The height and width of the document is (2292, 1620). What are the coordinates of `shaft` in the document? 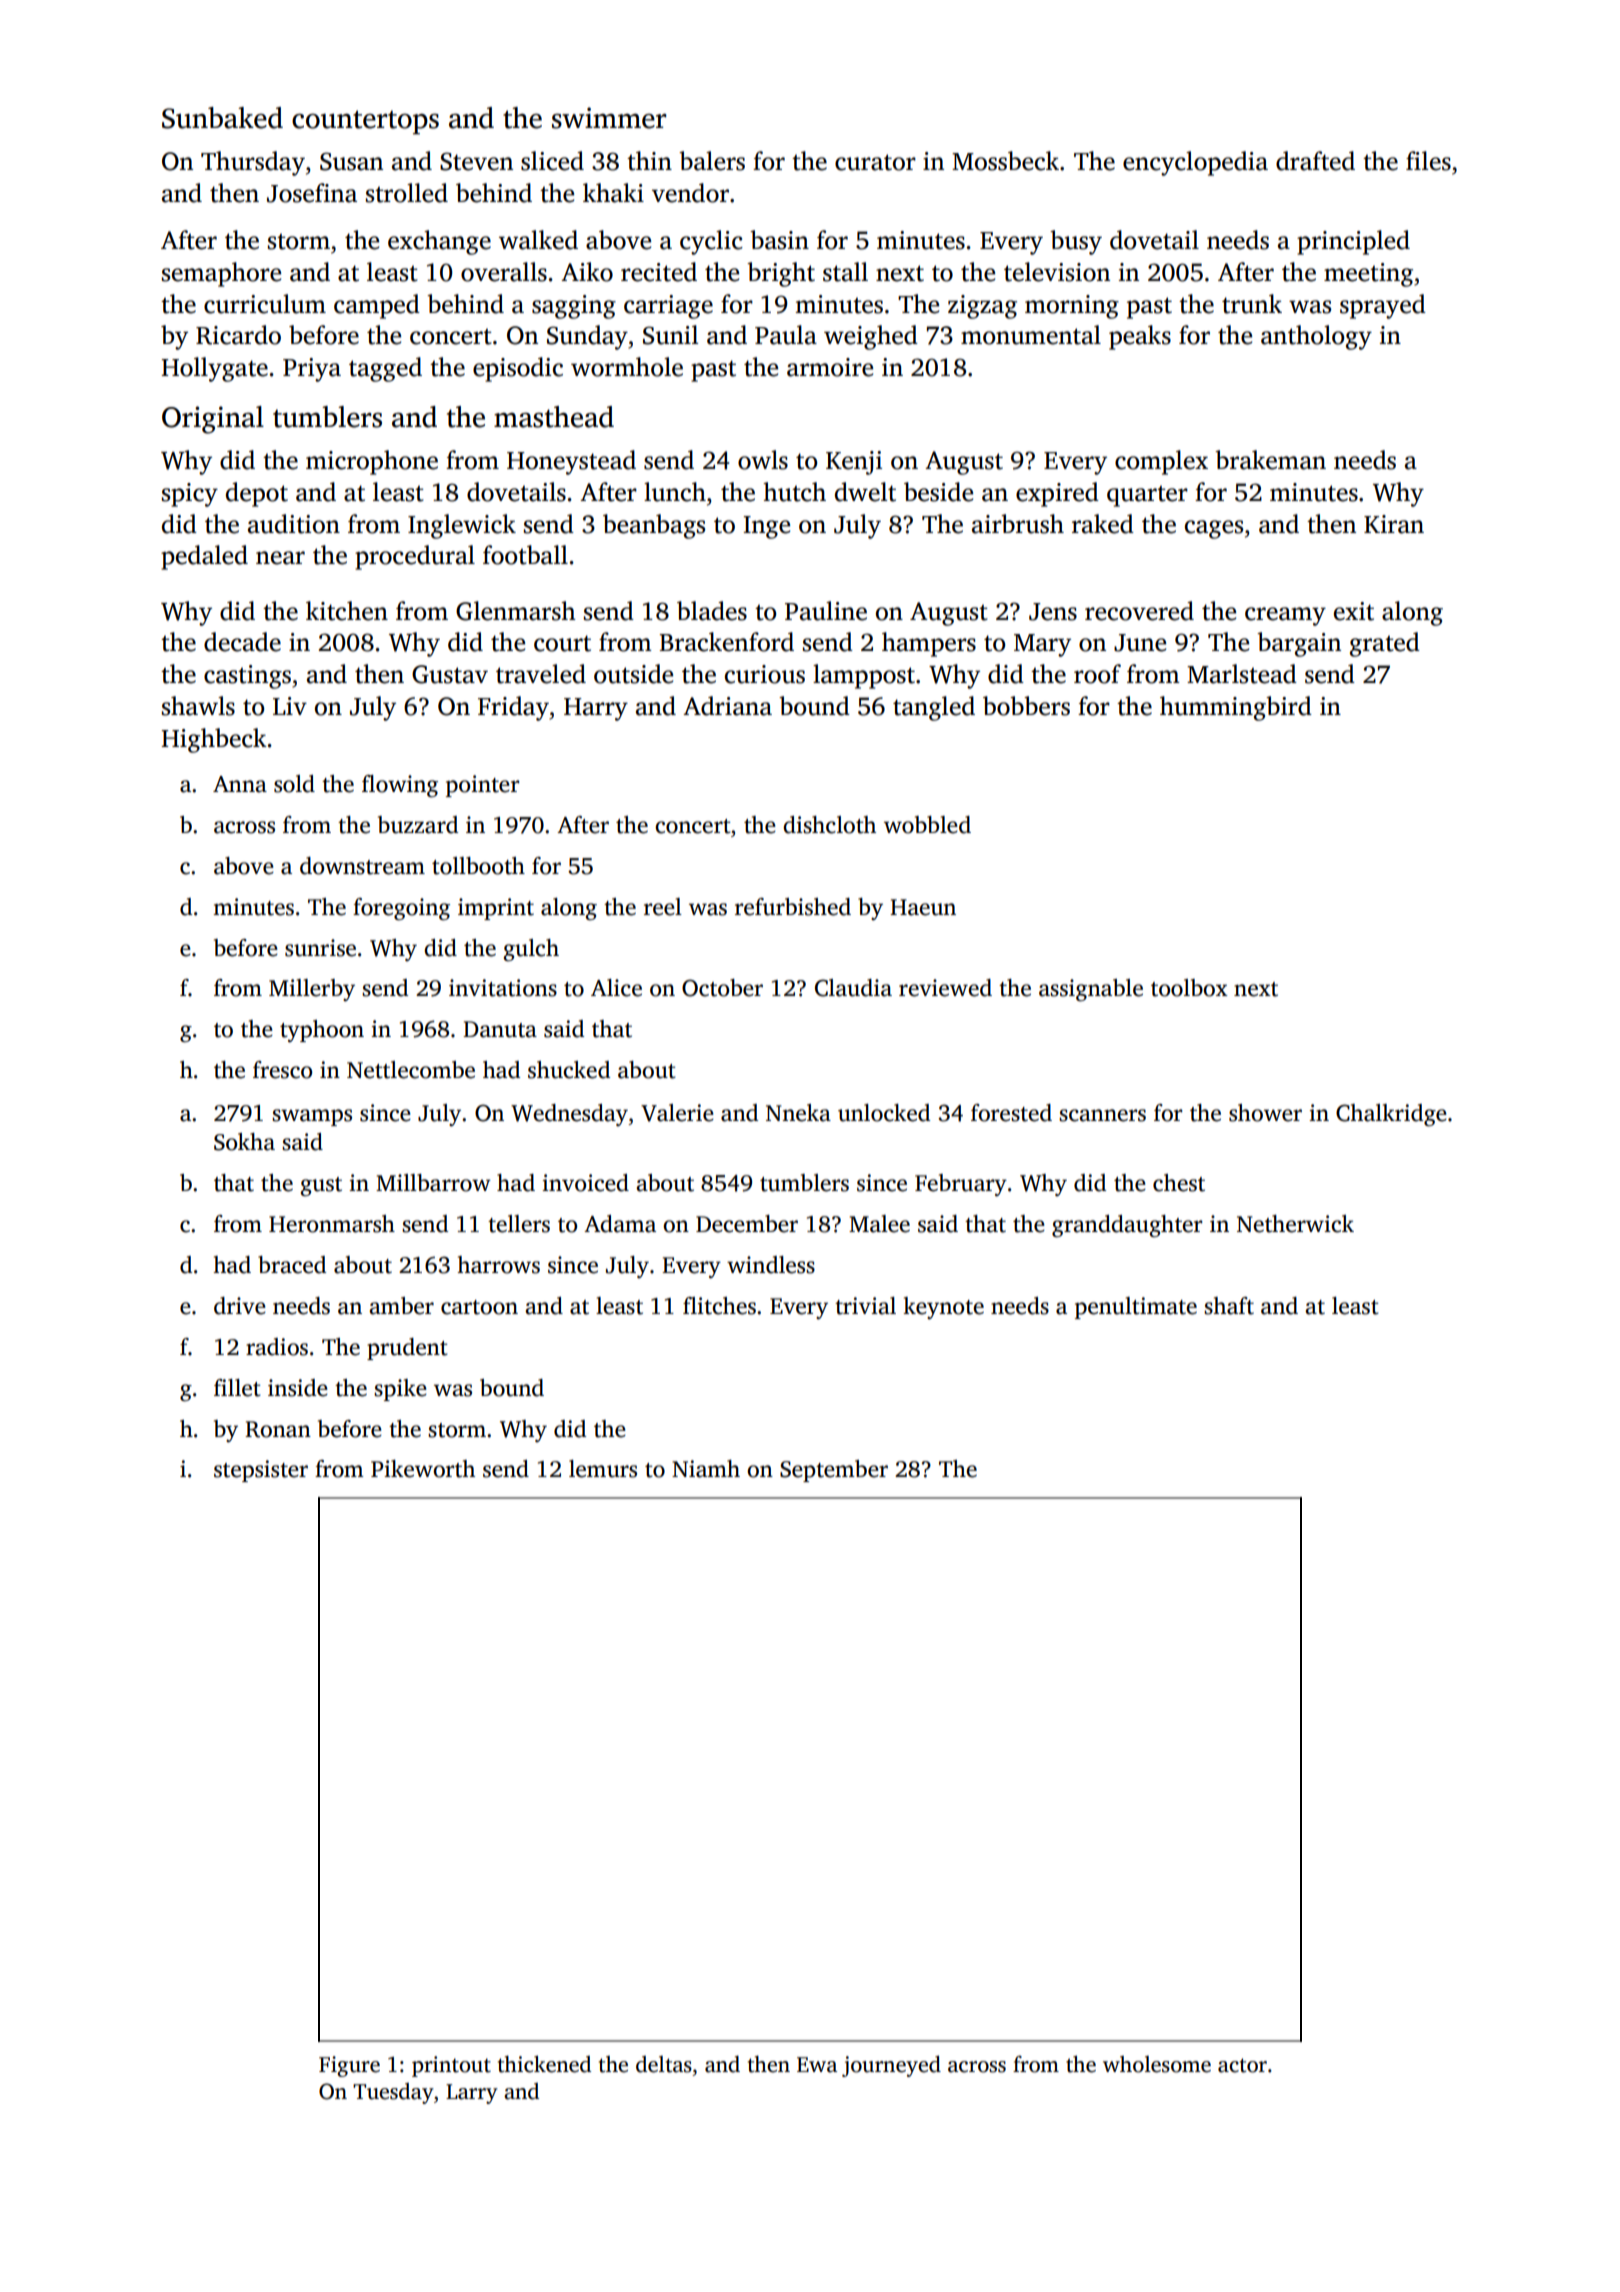 It's located at (1229, 1306).
